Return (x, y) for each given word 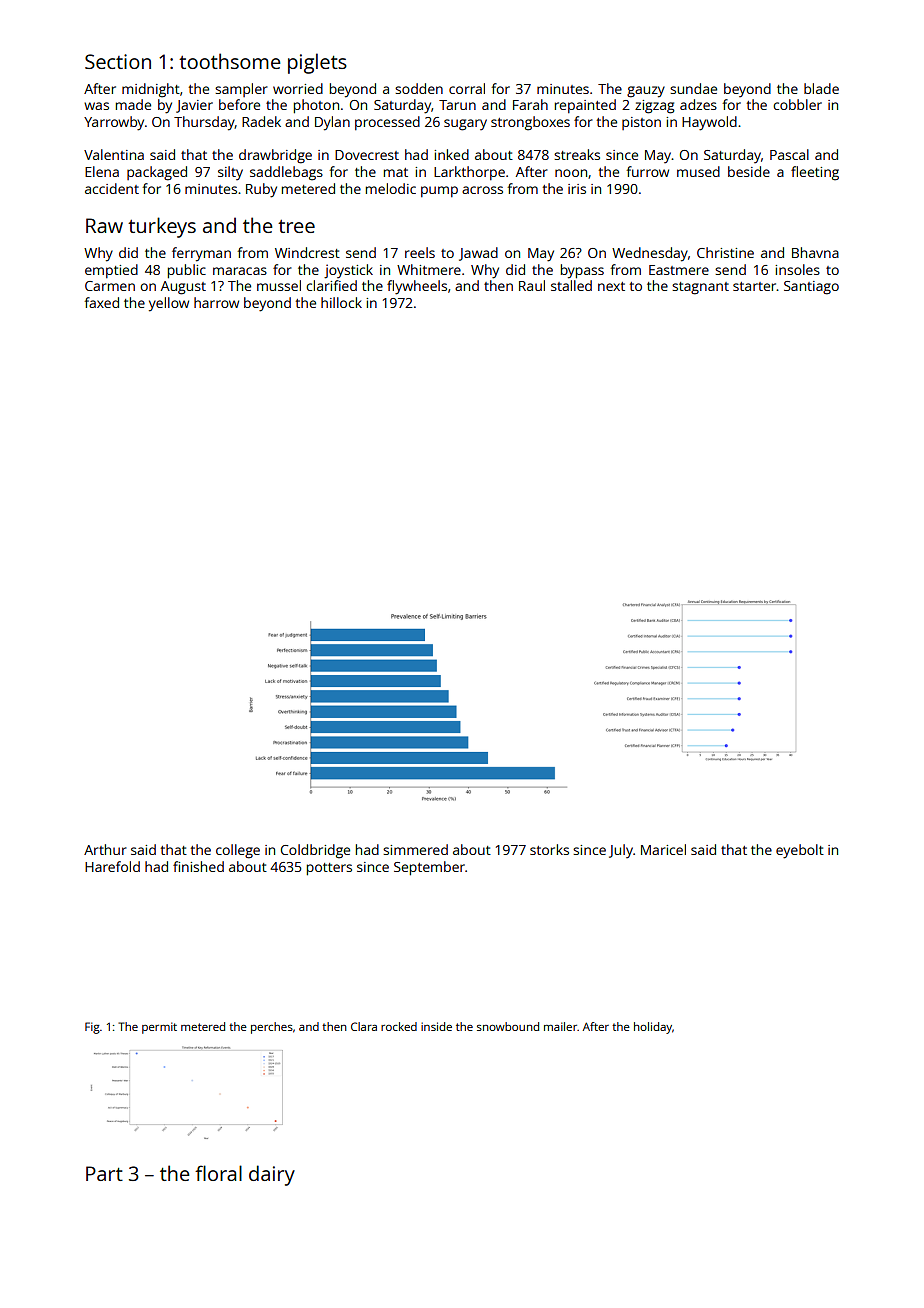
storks (549, 849)
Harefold (112, 866)
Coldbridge (315, 851)
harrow (216, 302)
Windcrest (307, 252)
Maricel (663, 849)
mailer (560, 1026)
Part (104, 1173)
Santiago (811, 288)
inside (436, 1026)
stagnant (700, 288)
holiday (653, 1028)
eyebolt (800, 851)
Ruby (261, 190)
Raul (532, 285)
